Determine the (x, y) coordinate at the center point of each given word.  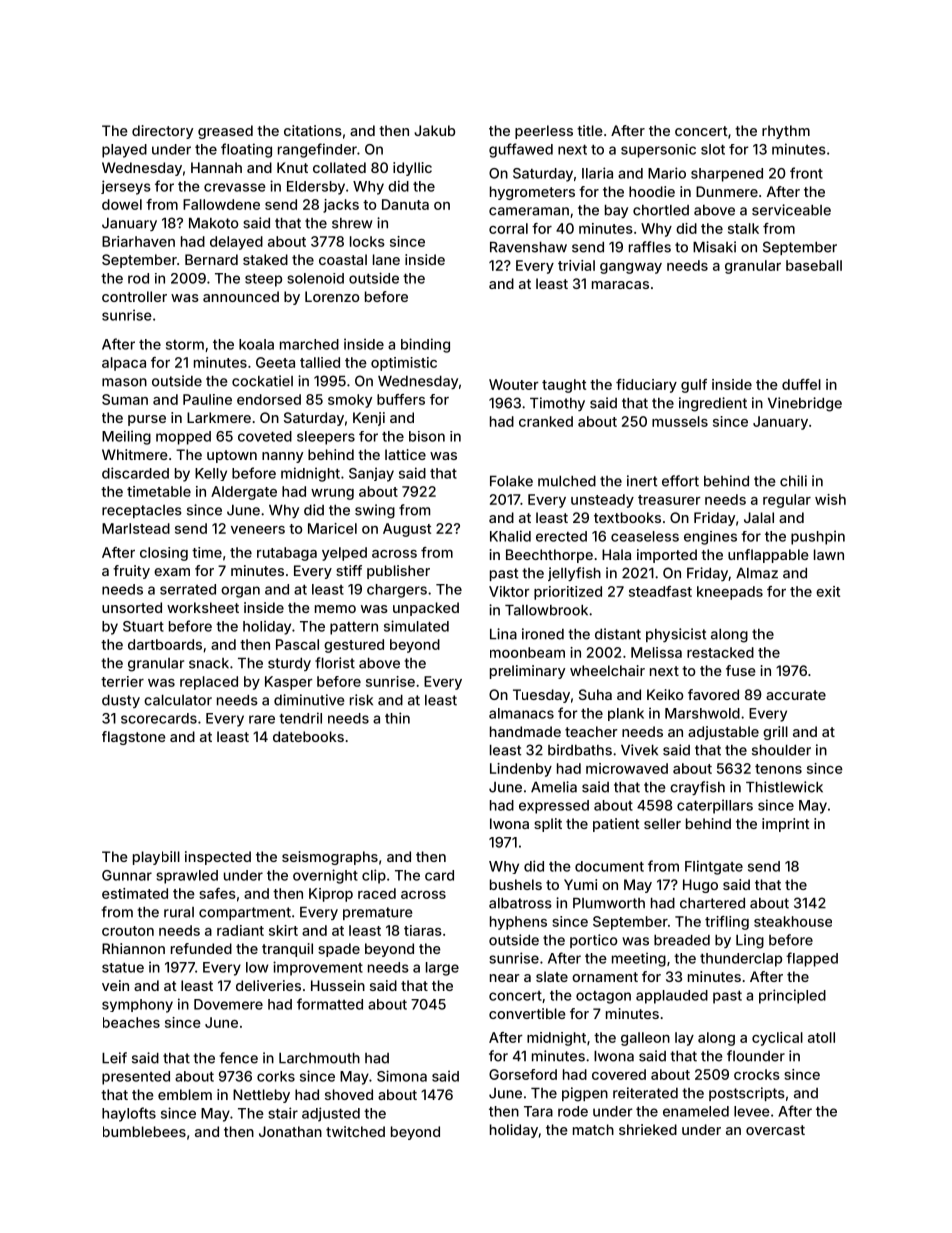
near (505, 978)
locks (367, 241)
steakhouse (793, 921)
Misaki (714, 247)
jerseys (126, 187)
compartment (245, 913)
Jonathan (290, 1131)
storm (185, 345)
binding (425, 345)
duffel (801, 384)
